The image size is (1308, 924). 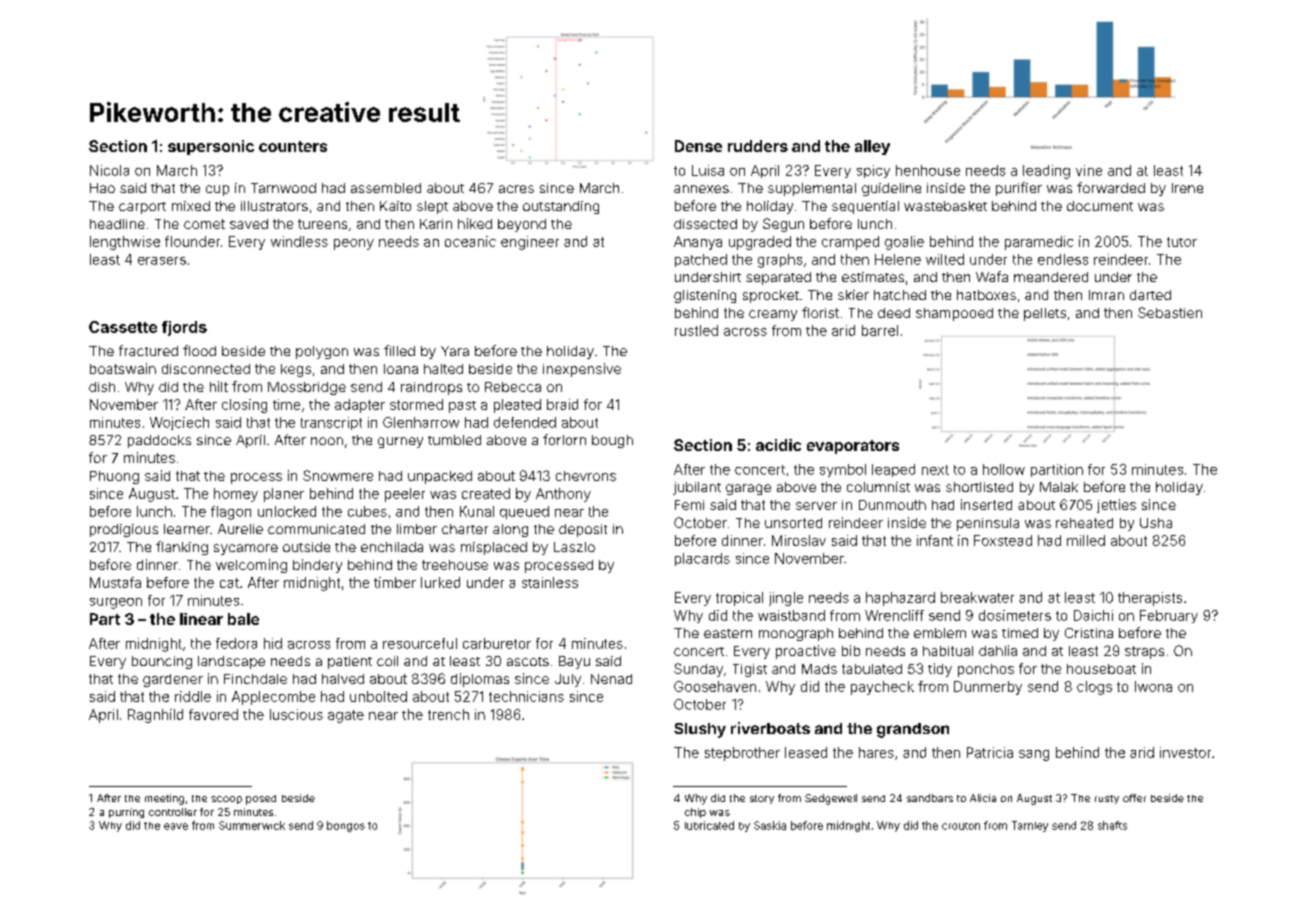 What do you see at coordinates (1111, 187) in the page?
I see `forwarded` at bounding box center [1111, 187].
